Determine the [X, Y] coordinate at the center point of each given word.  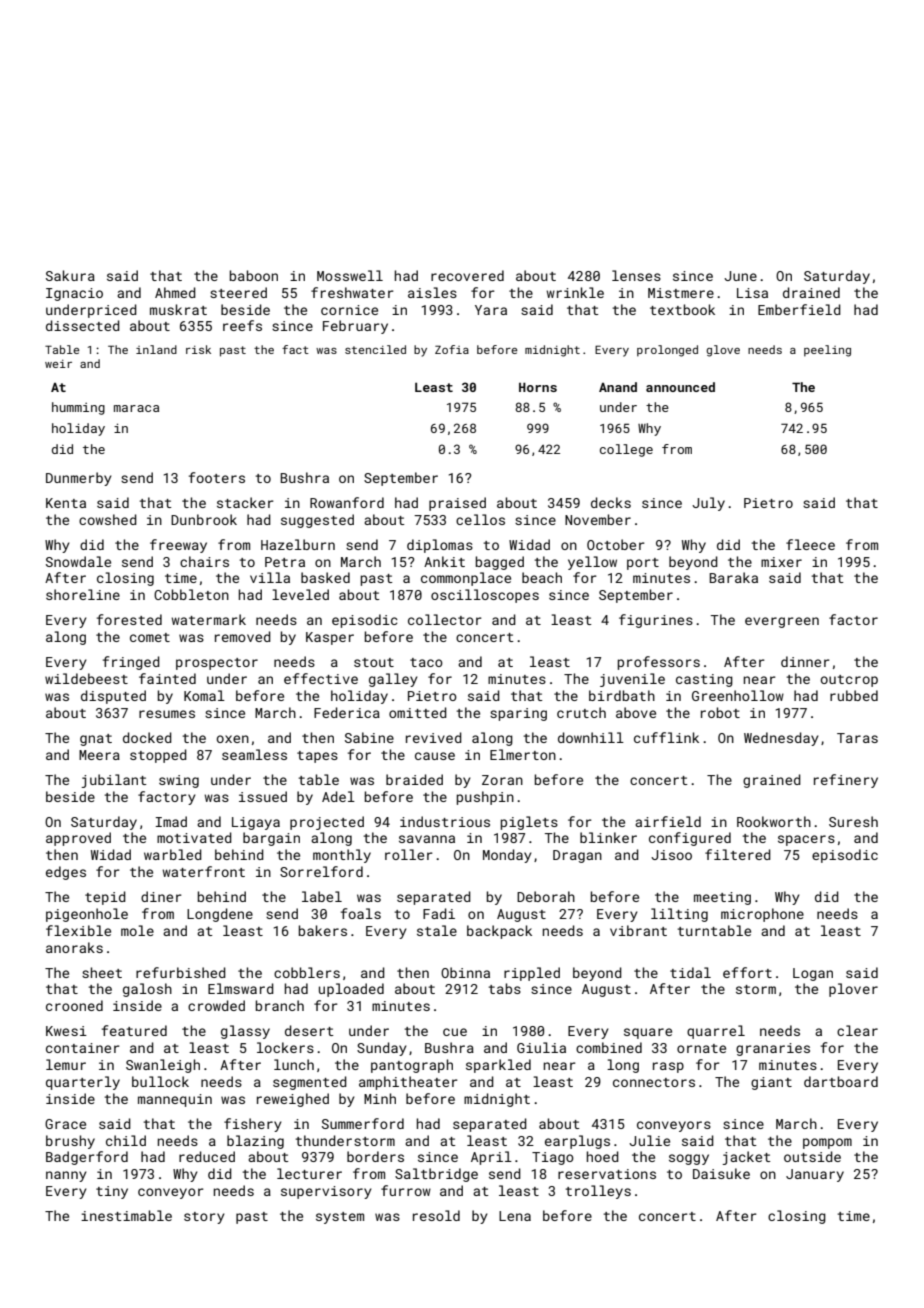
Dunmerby [79, 479]
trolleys [598, 1192]
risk [198, 349]
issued [263, 796]
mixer [781, 562]
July [708, 504]
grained [772, 781]
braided [414, 779]
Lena [515, 1216]
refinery [846, 781]
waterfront [203, 871]
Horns [538, 387]
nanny [66, 1176]
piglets [529, 823]
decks [611, 502]
